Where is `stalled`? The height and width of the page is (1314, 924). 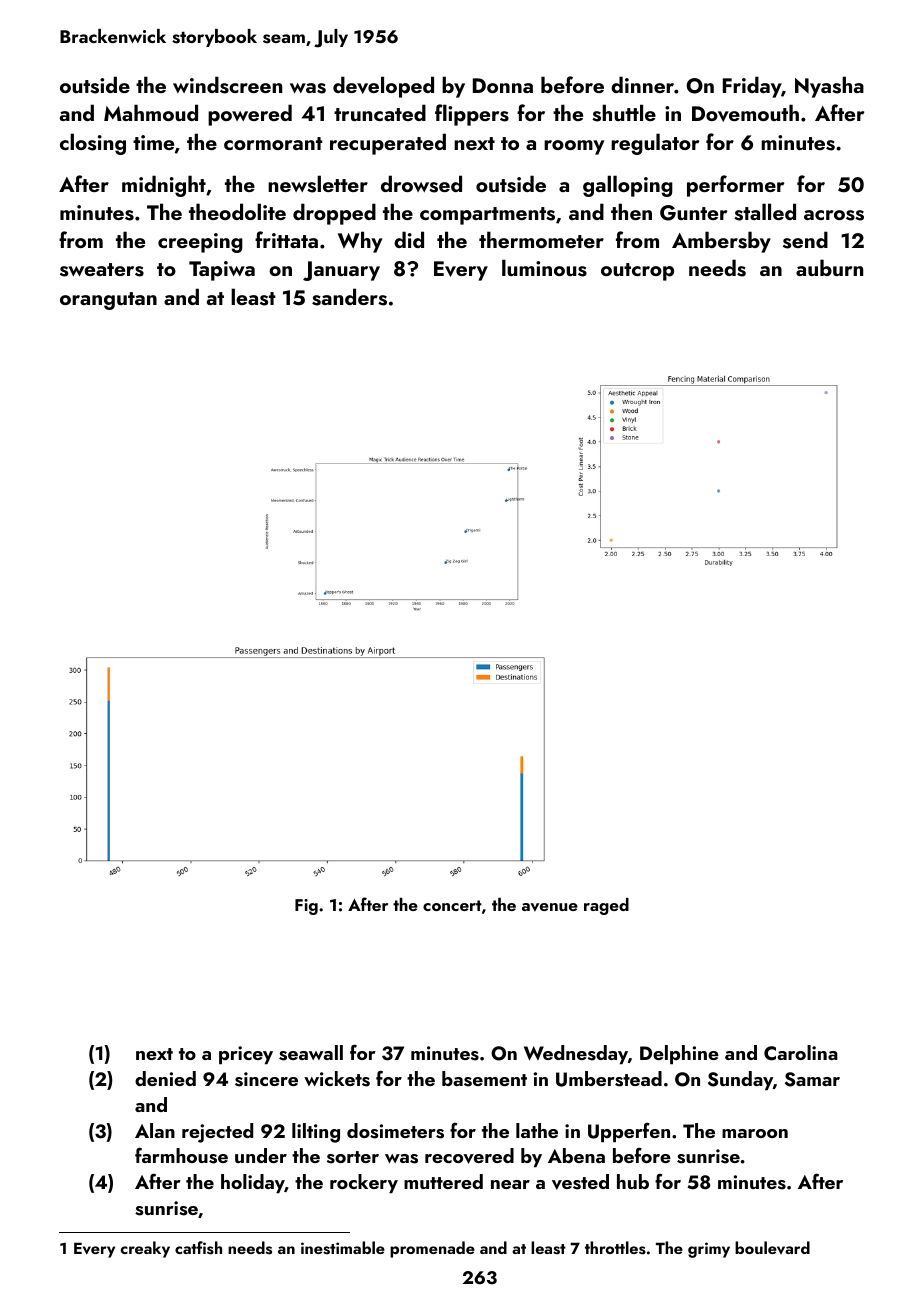 stalled is located at coordinates (765, 212).
